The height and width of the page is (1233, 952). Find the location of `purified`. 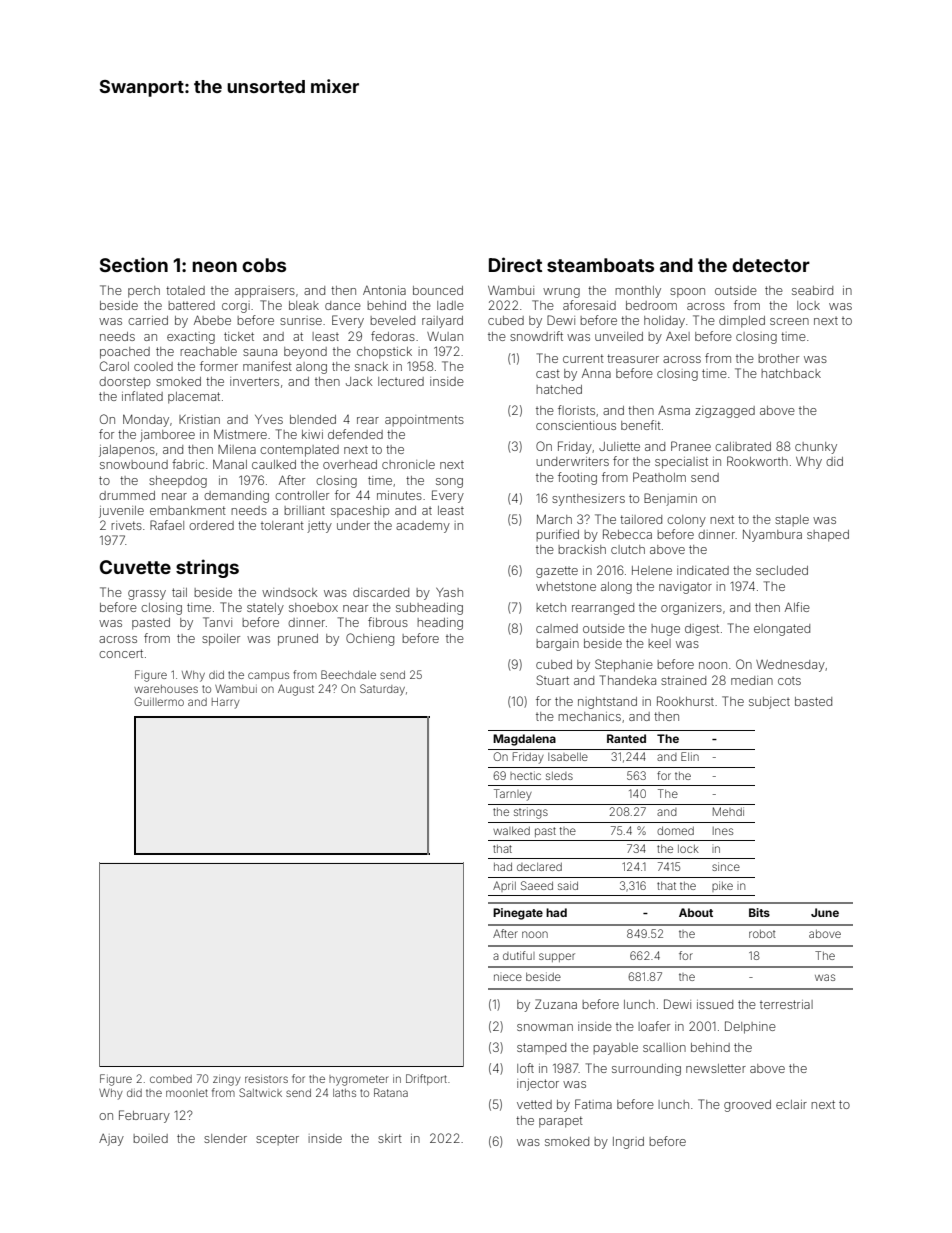

purified is located at coordinates (557, 535).
